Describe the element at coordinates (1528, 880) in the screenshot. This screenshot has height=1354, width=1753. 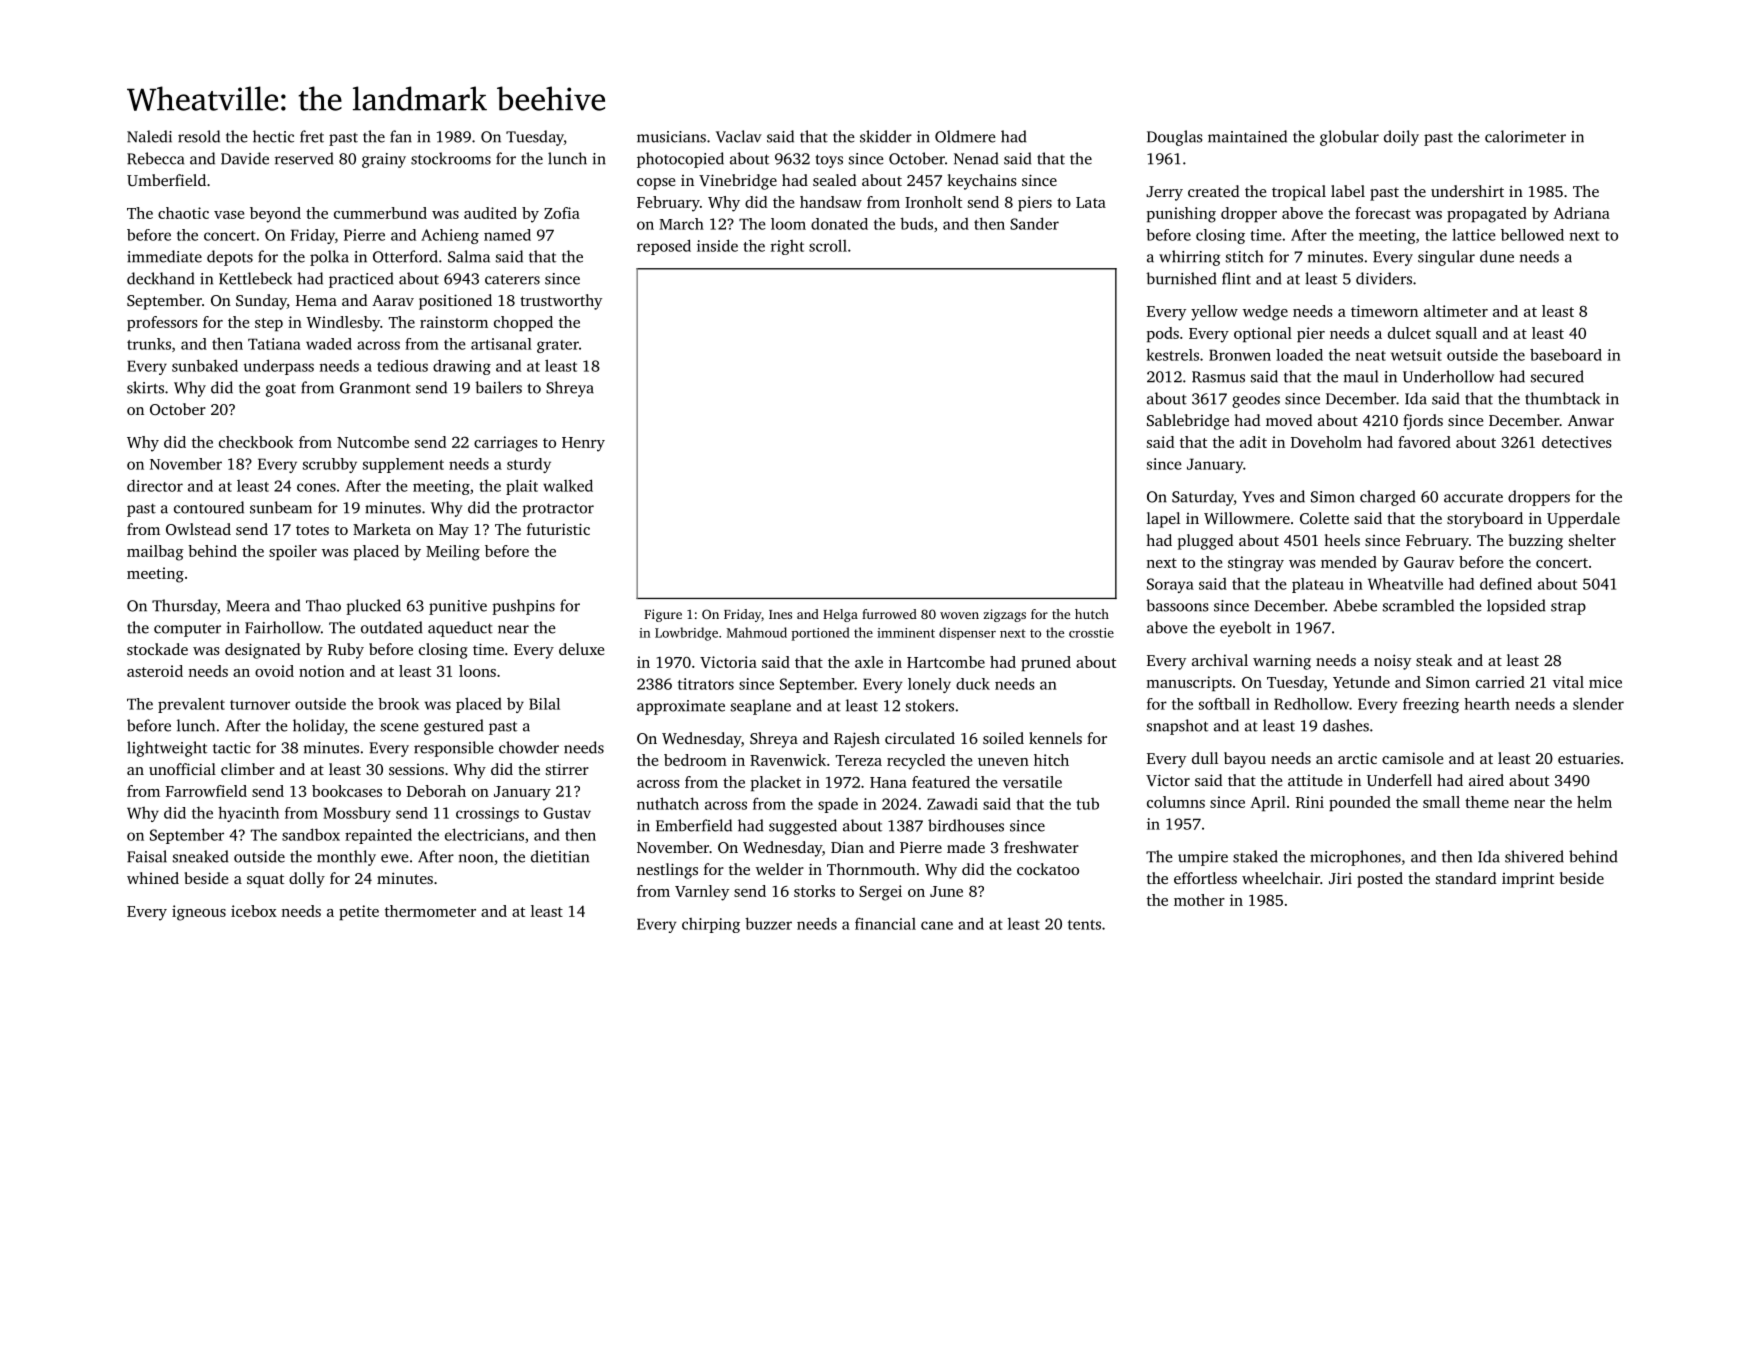
I see `imprint` at that location.
